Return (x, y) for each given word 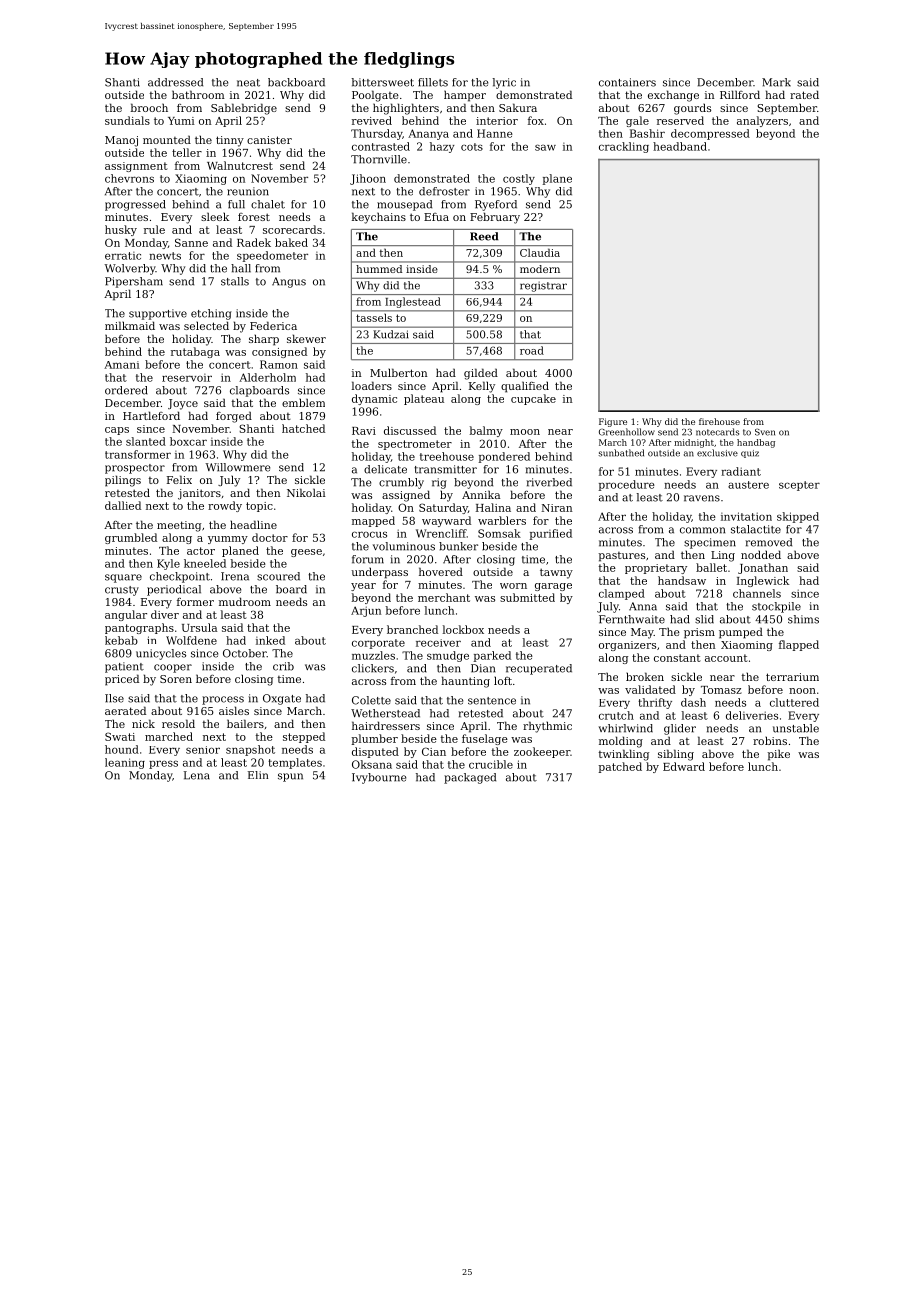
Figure (613, 422)
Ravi (364, 431)
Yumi (181, 121)
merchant (444, 597)
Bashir (647, 133)
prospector (135, 469)
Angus (289, 282)
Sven (765, 432)
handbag (756, 443)
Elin (258, 775)
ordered (126, 390)
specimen (710, 543)
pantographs (139, 628)
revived (372, 120)
